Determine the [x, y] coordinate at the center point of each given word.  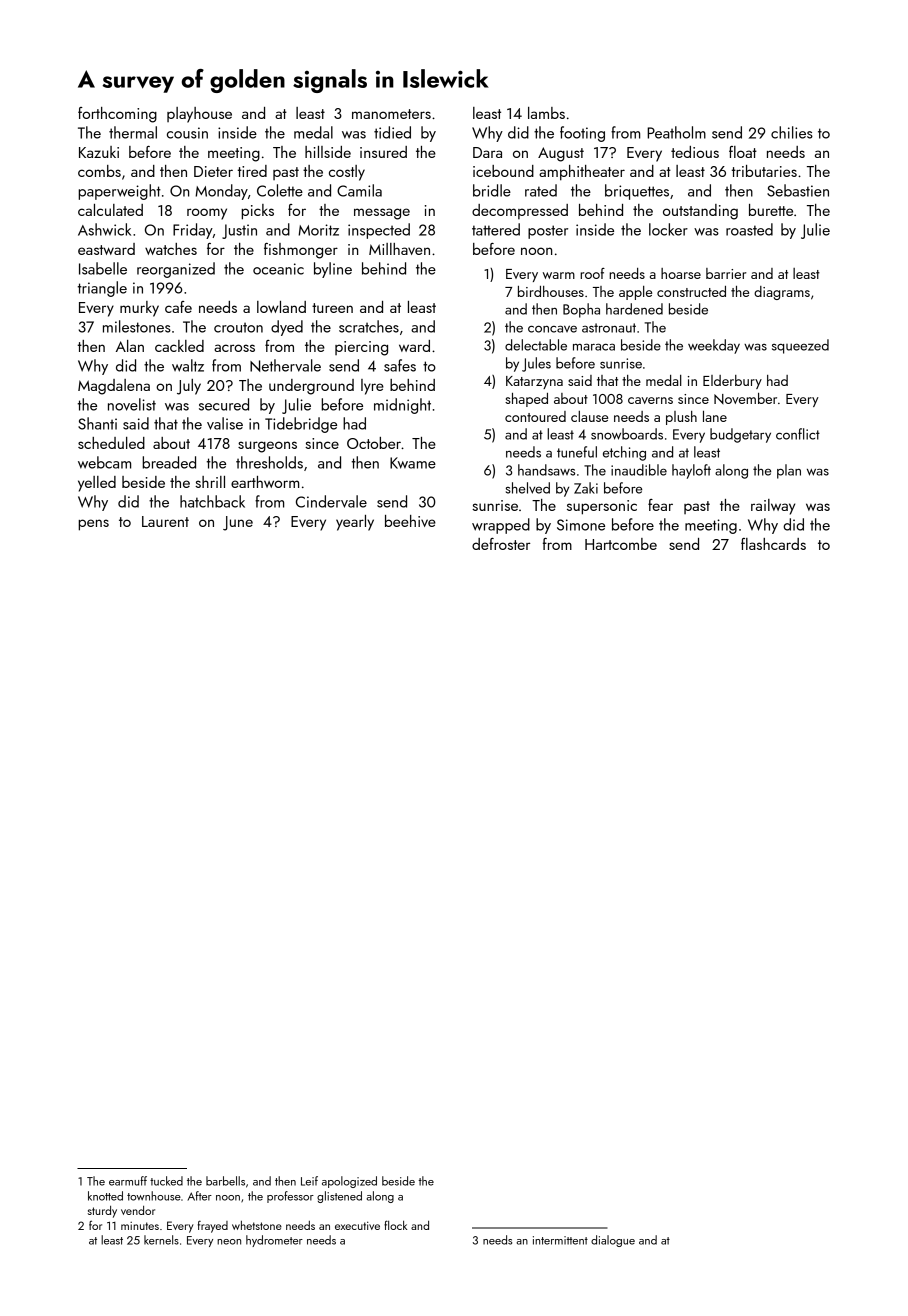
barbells [225, 1181]
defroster [501, 544]
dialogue [613, 1241]
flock [395, 1225]
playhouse [199, 115]
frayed [213, 1226]
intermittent [560, 1240]
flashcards [773, 544]
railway [773, 507]
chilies [792, 132]
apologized [349, 1182]
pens [93, 525]
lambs [546, 113]
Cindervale [331, 501]
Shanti [97, 423]
